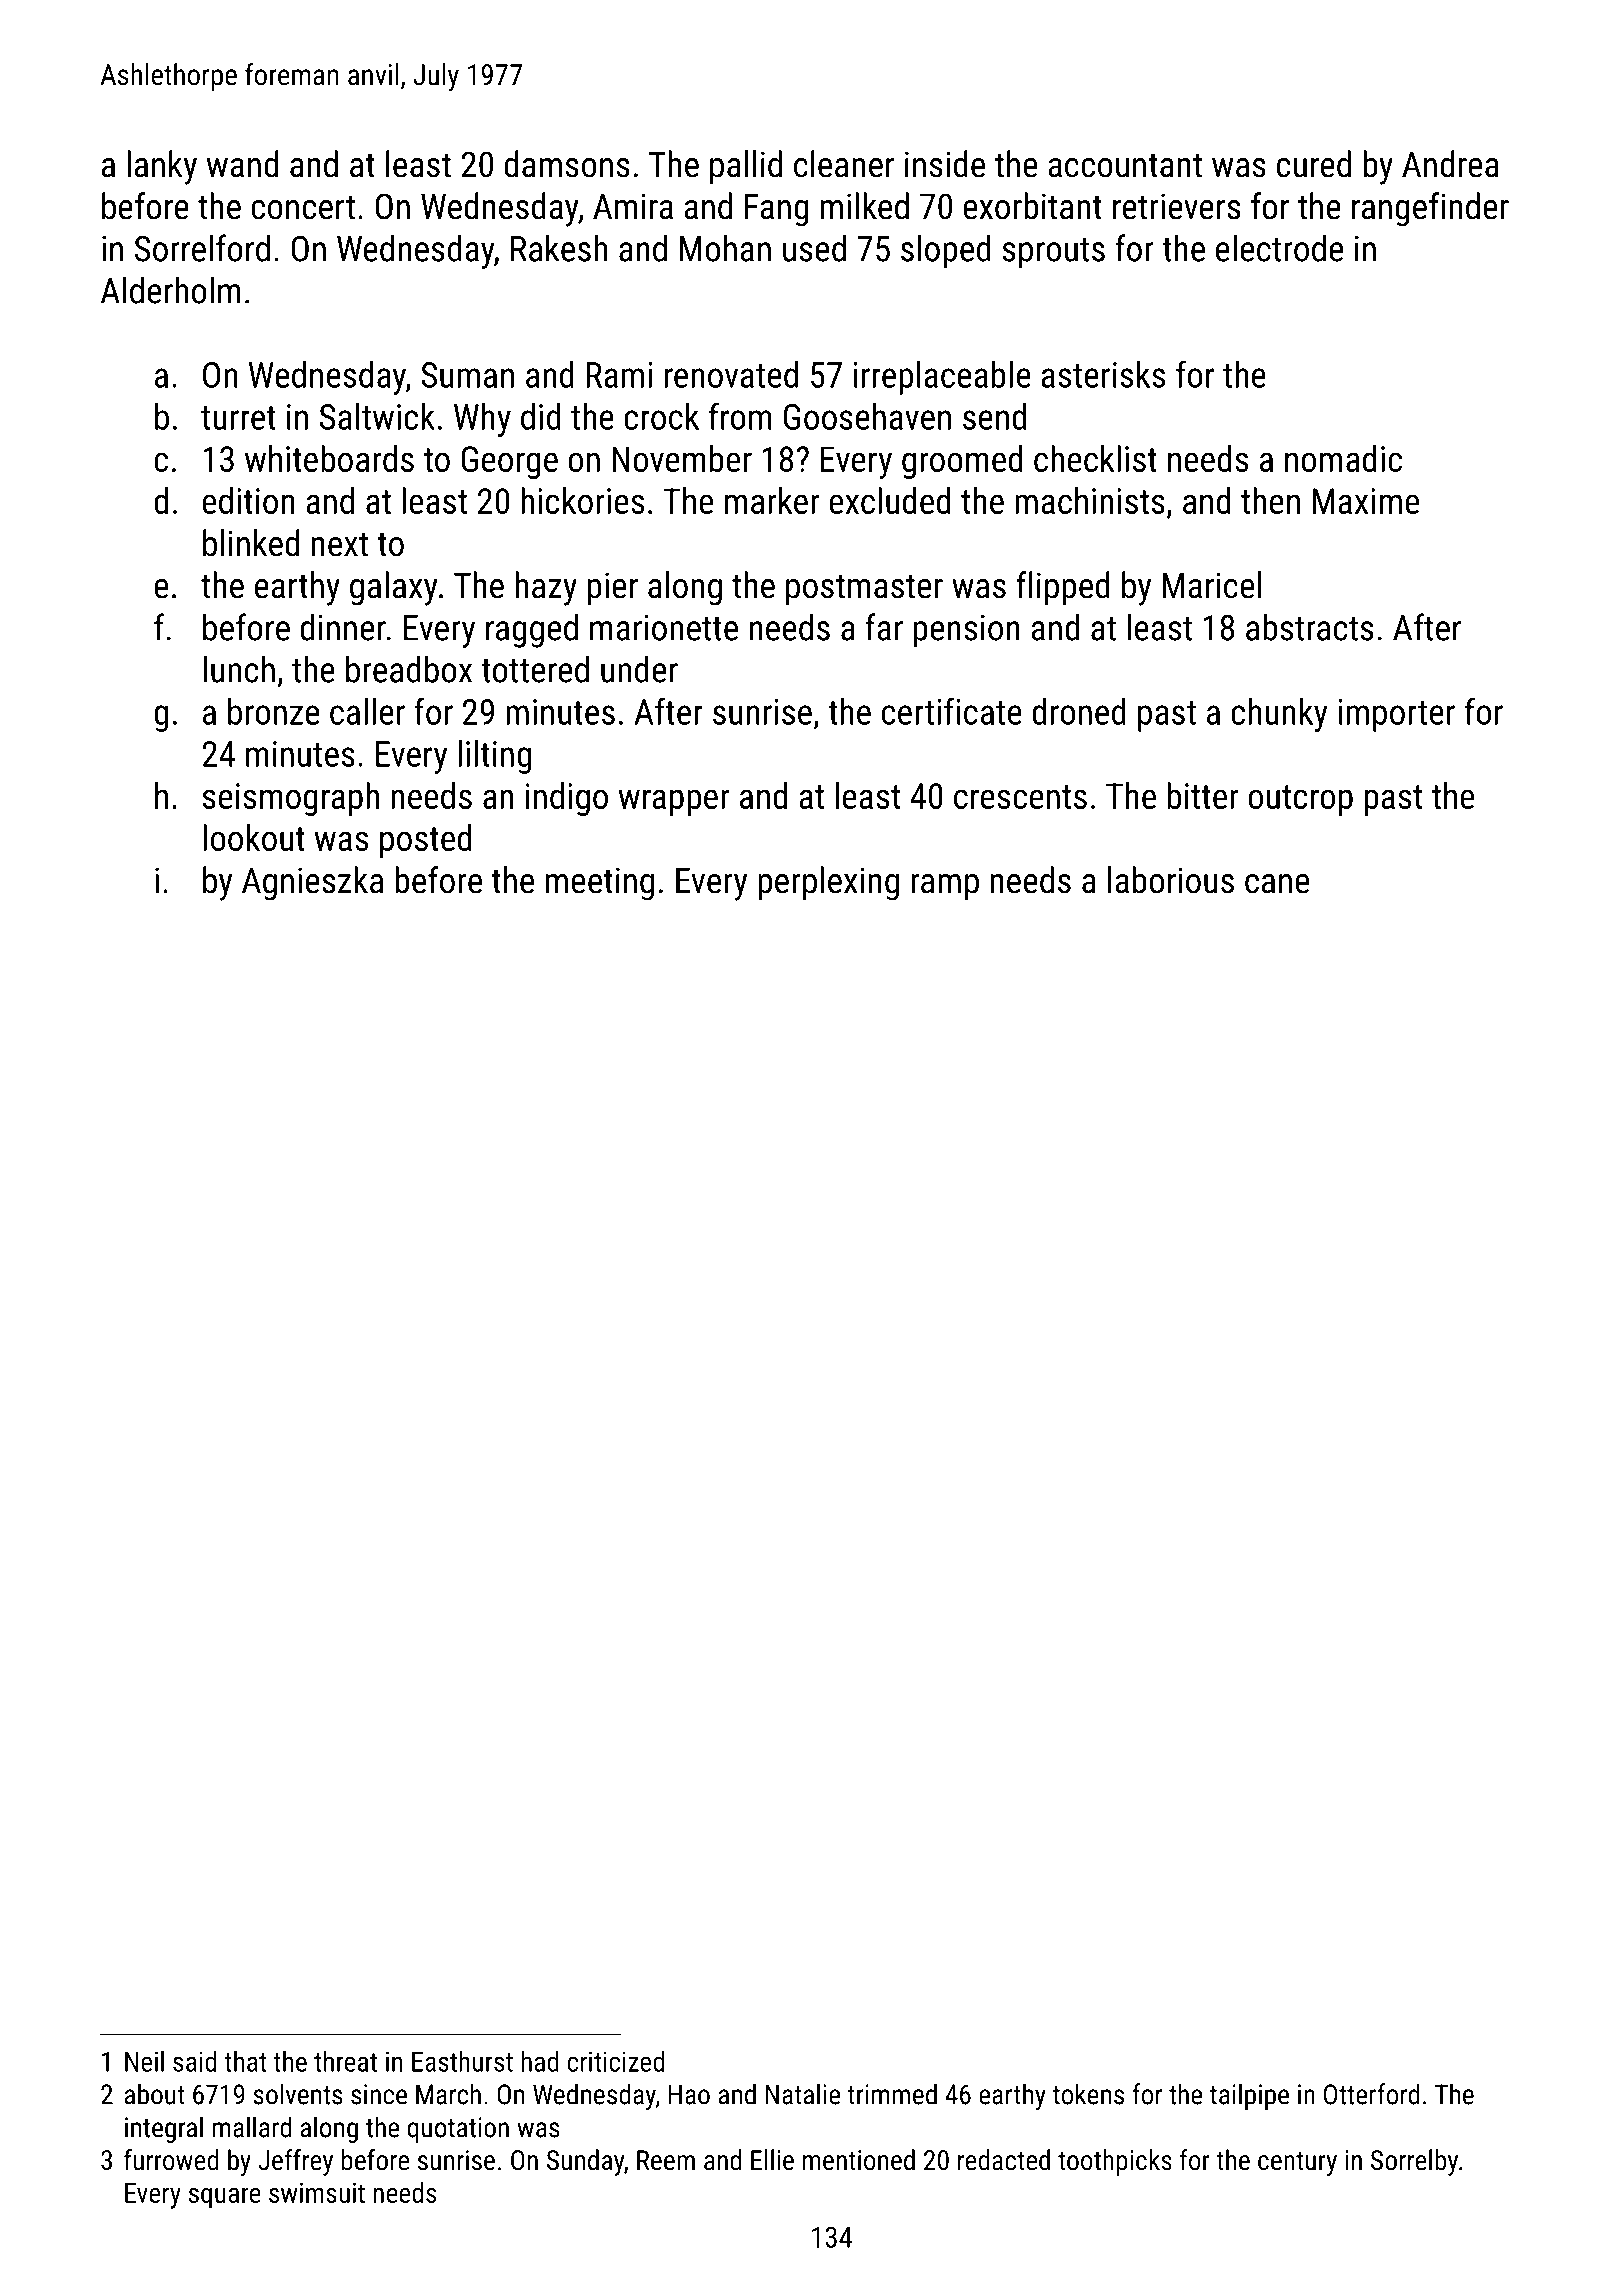  What do you see at coordinates (600, 884) in the document?
I see `meeting` at bounding box center [600, 884].
